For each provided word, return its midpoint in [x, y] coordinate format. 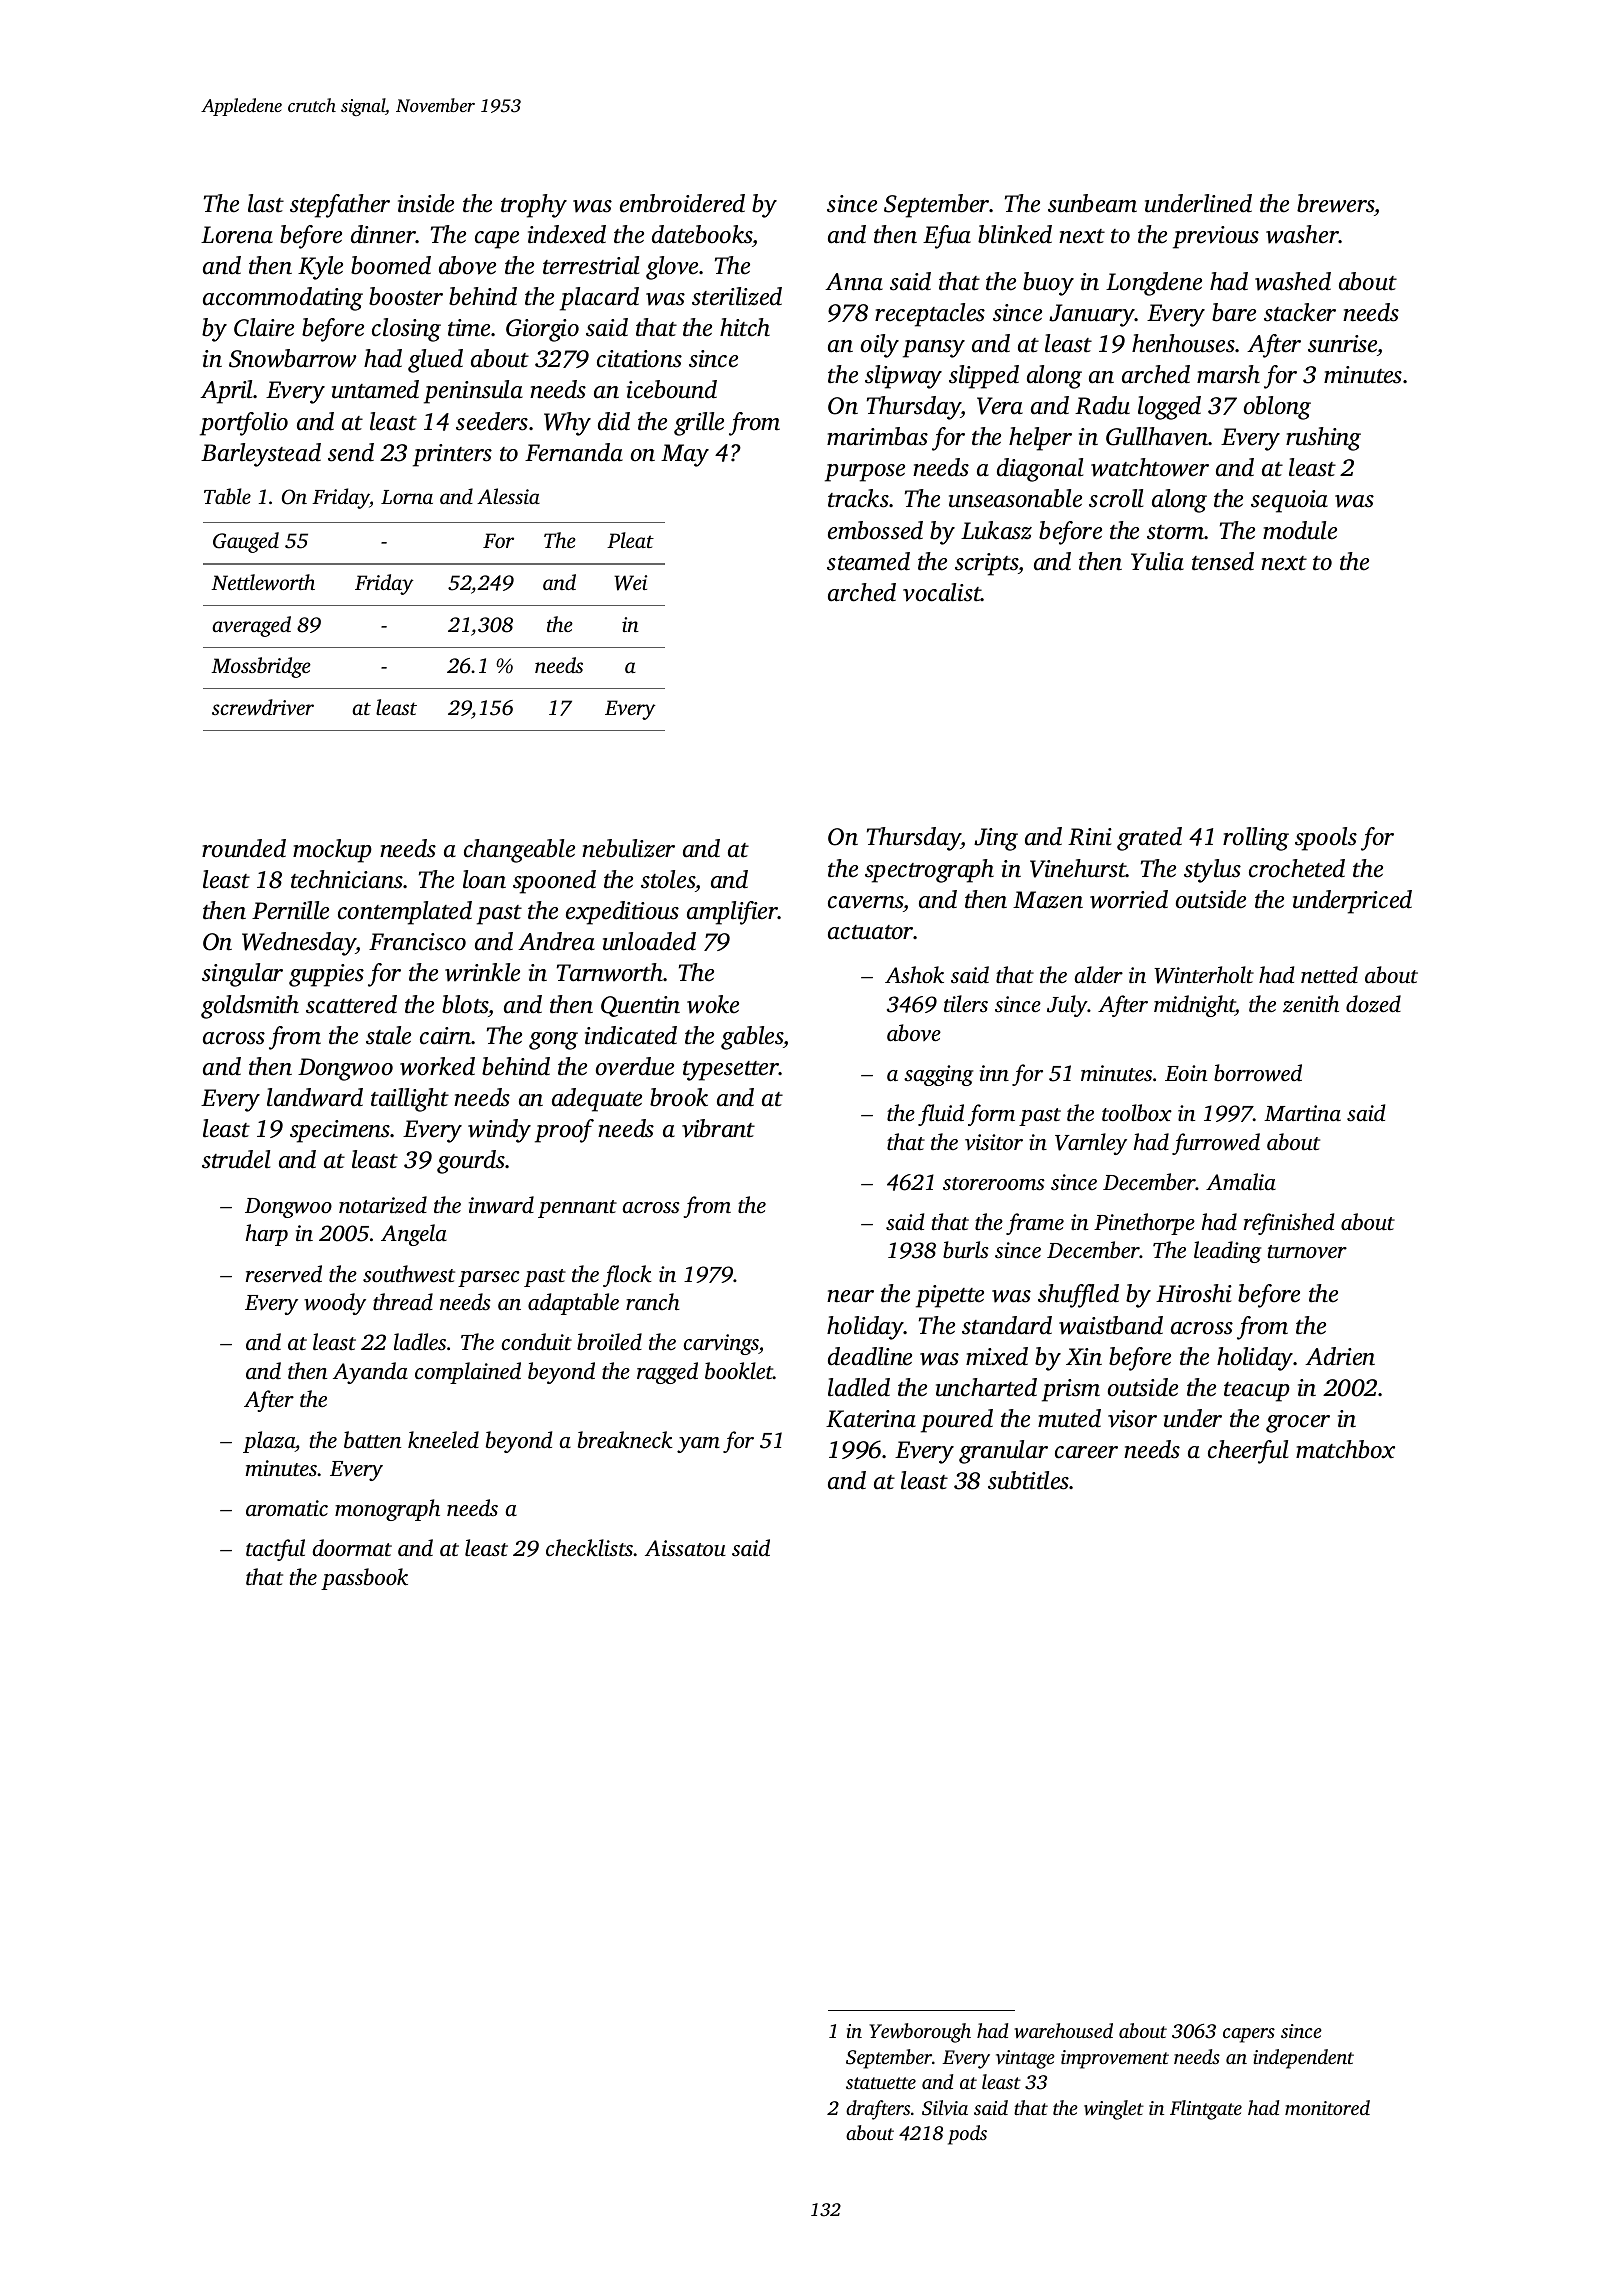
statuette [881, 2083]
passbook [364, 1579]
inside [426, 203]
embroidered [682, 203]
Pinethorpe [1144, 1224]
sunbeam [1092, 203]
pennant [577, 1209]
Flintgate [1206, 2110]
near [850, 1296]
